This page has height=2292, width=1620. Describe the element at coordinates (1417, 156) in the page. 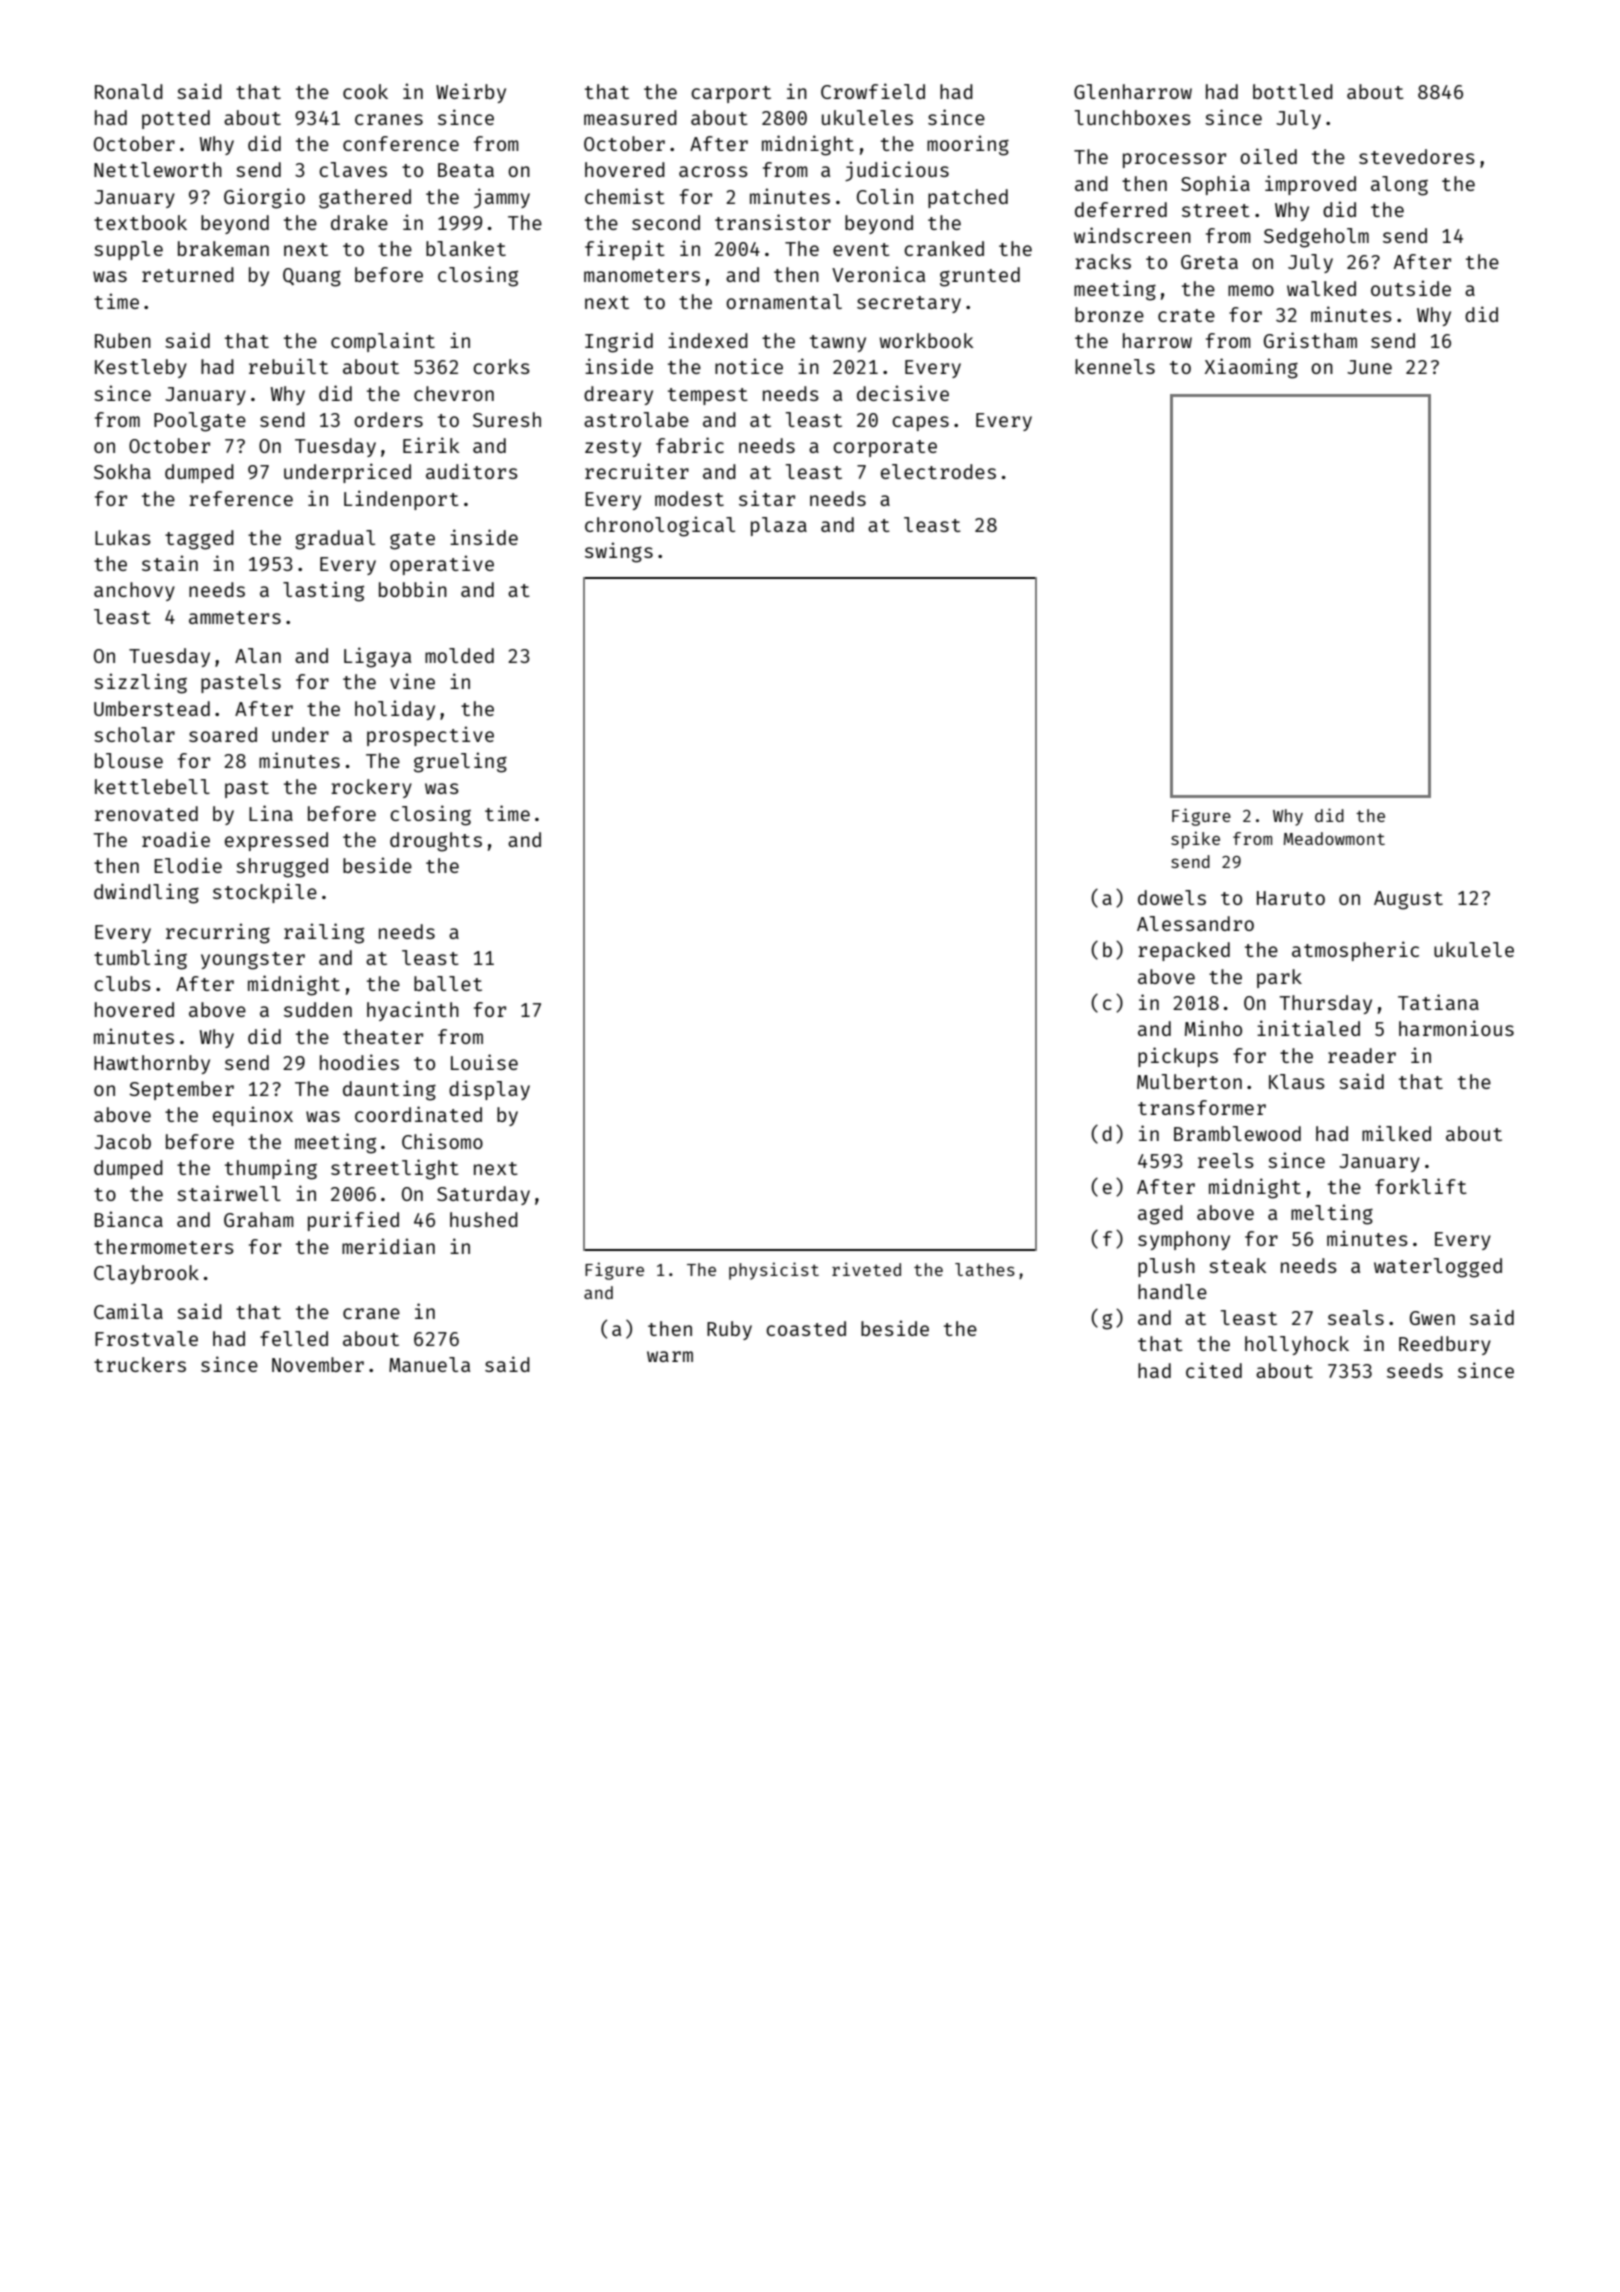

I see `stevedores` at that location.
